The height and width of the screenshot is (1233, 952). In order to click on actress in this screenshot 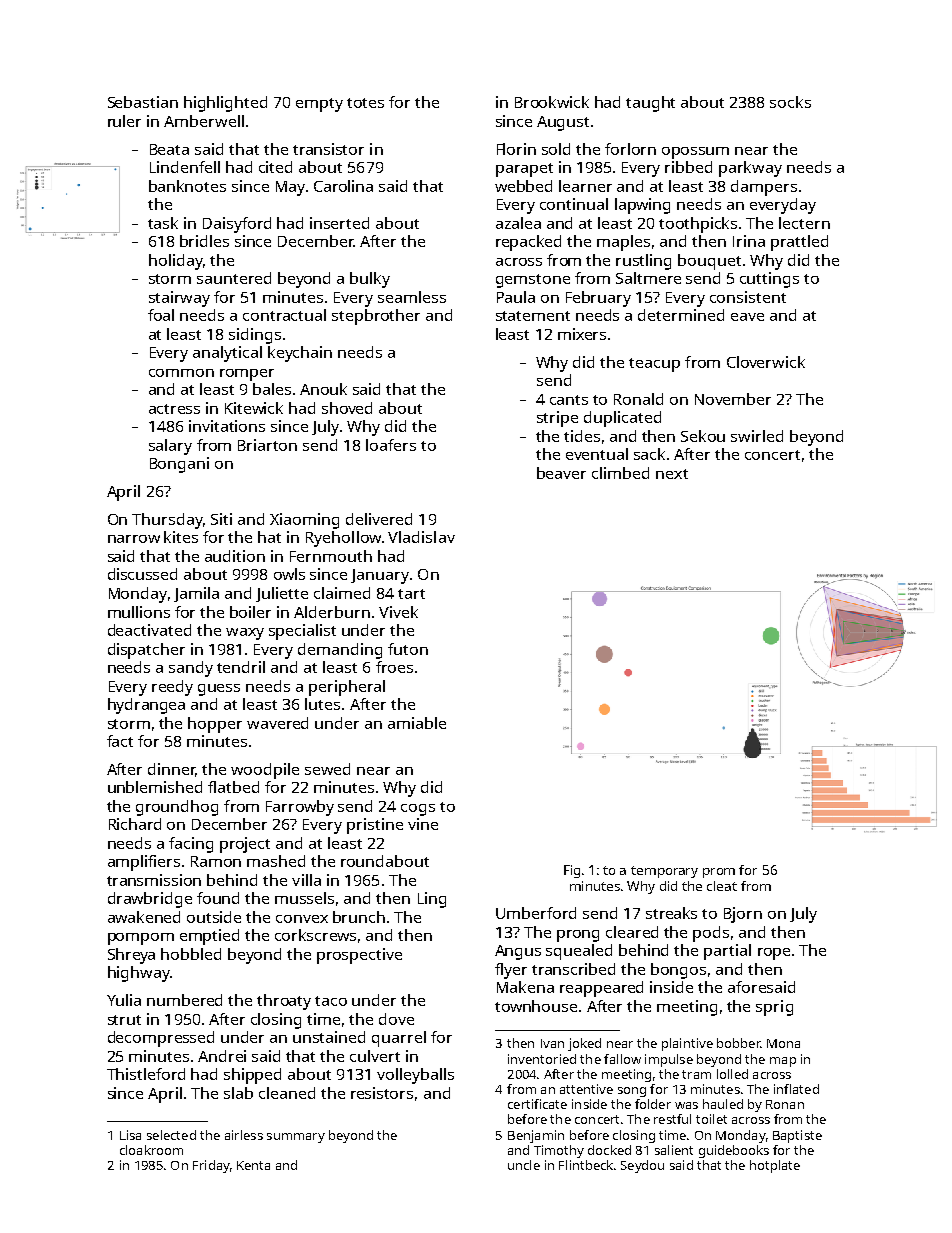, I will do `click(174, 409)`.
